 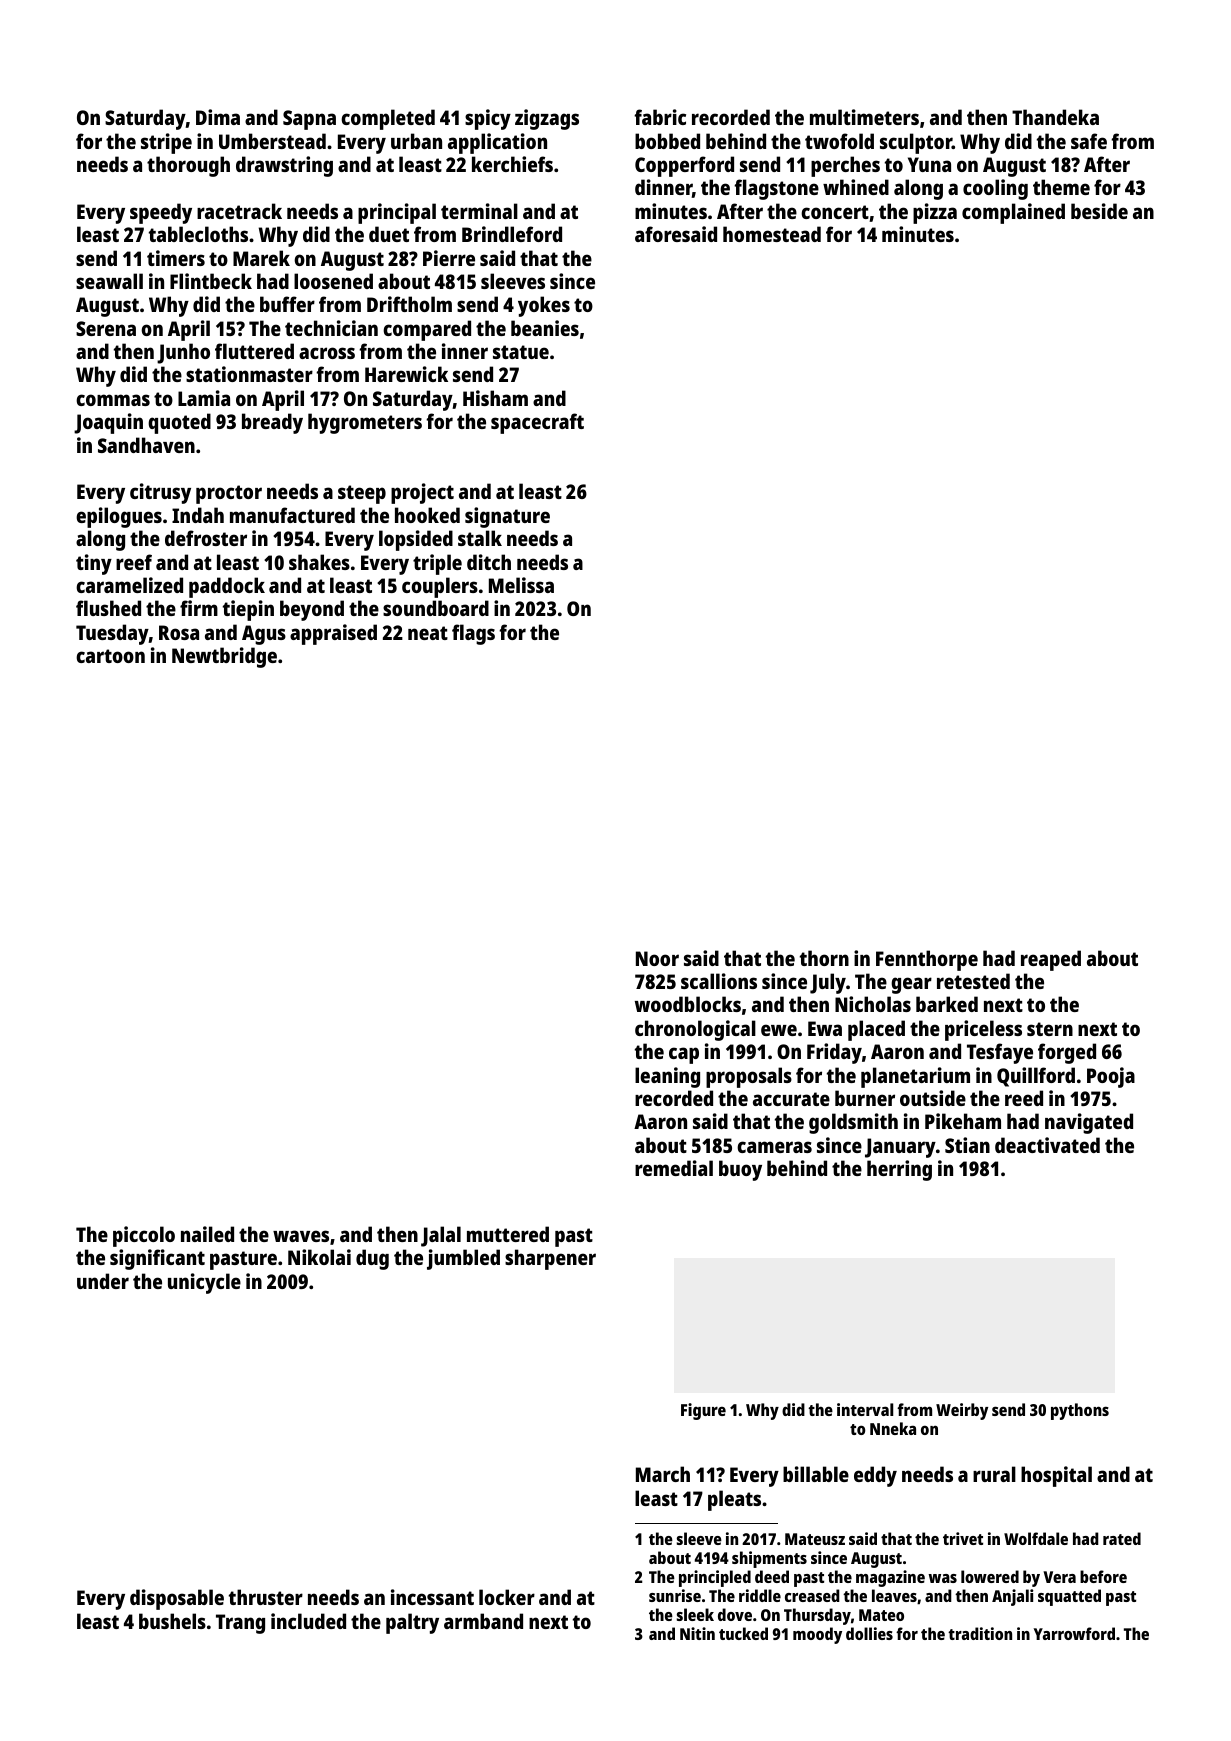 What do you see at coordinates (172, 1621) in the screenshot?
I see `bushels` at bounding box center [172, 1621].
